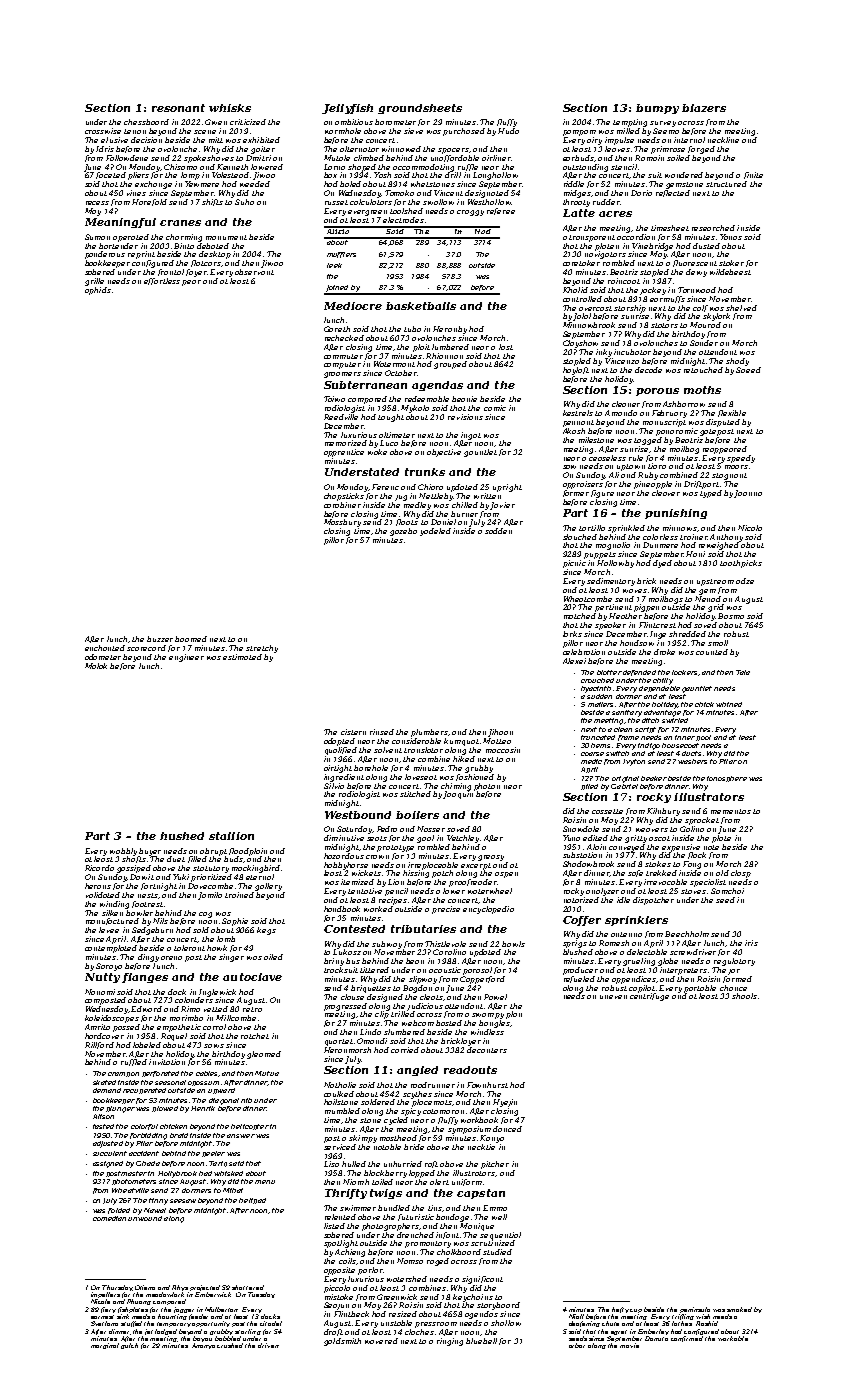 The width and height of the image is (849, 1400). What do you see at coordinates (342, 1111) in the image?
I see `mumbled` at bounding box center [342, 1111].
